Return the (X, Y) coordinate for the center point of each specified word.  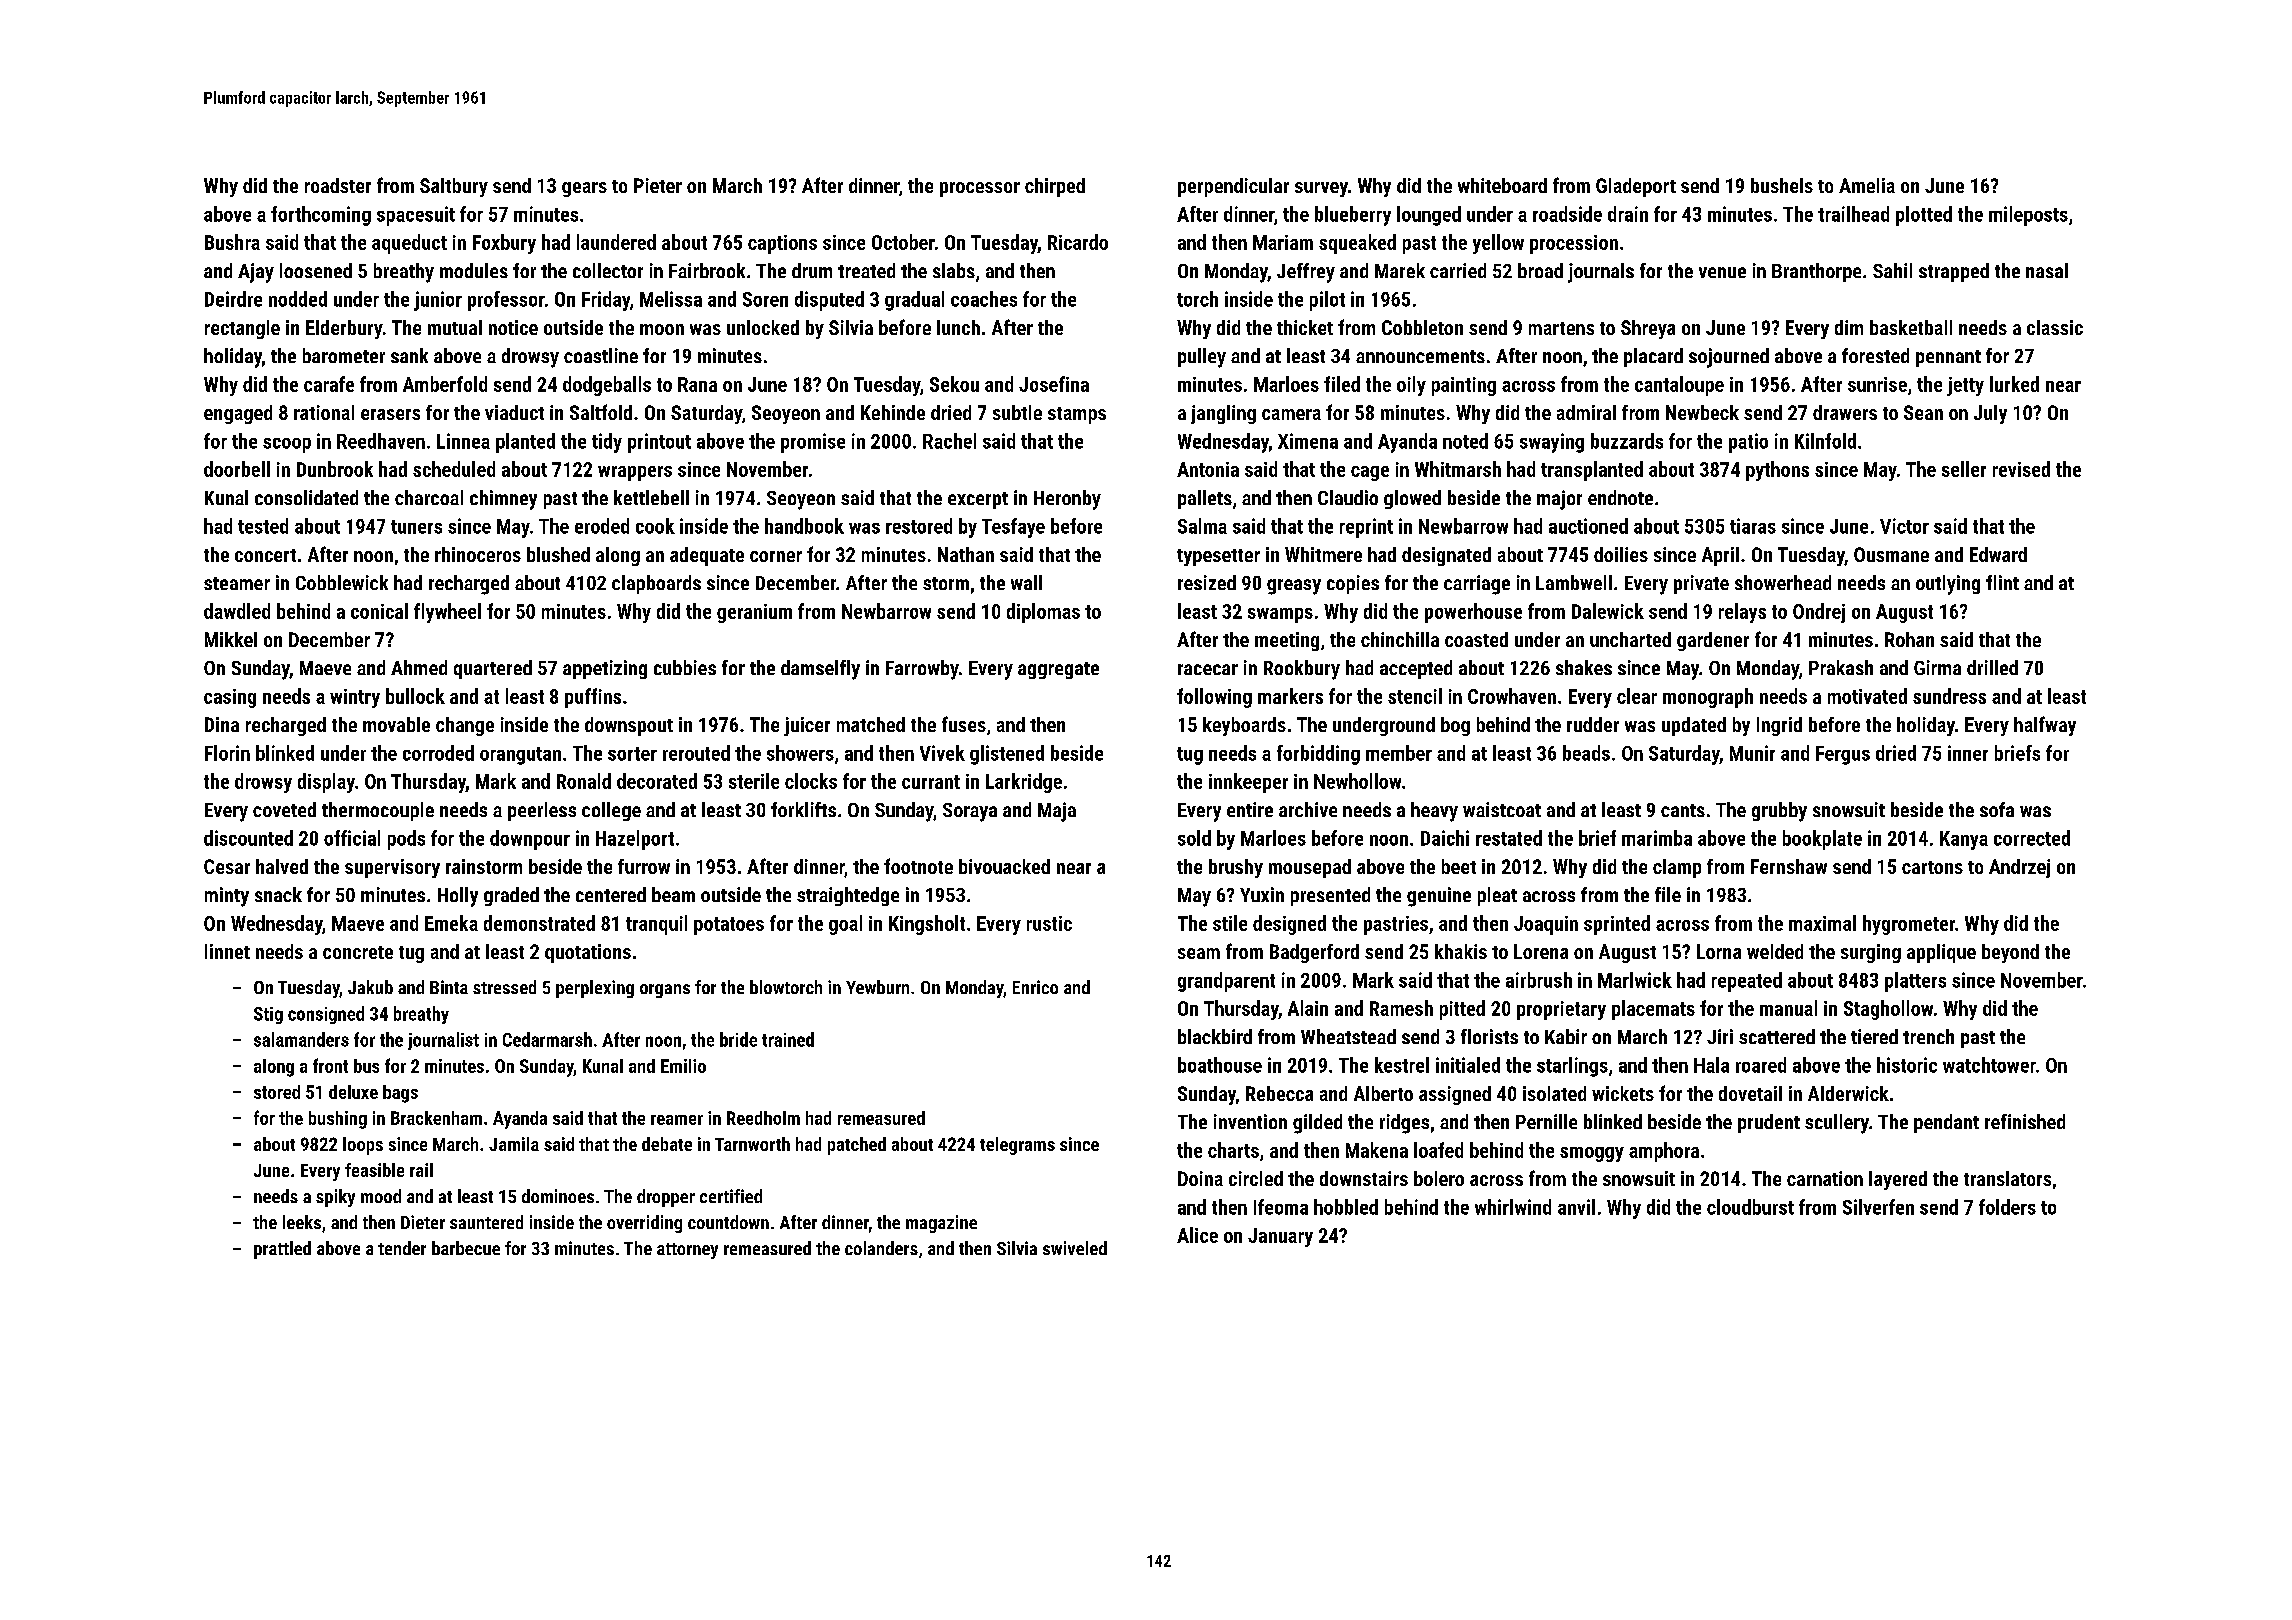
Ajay (256, 273)
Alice (1197, 1235)
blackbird (1215, 1036)
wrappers (635, 473)
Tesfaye (1013, 528)
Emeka (451, 923)
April (1720, 556)
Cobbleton (1422, 327)
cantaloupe (1679, 386)
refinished (2025, 1121)
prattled (282, 1250)
